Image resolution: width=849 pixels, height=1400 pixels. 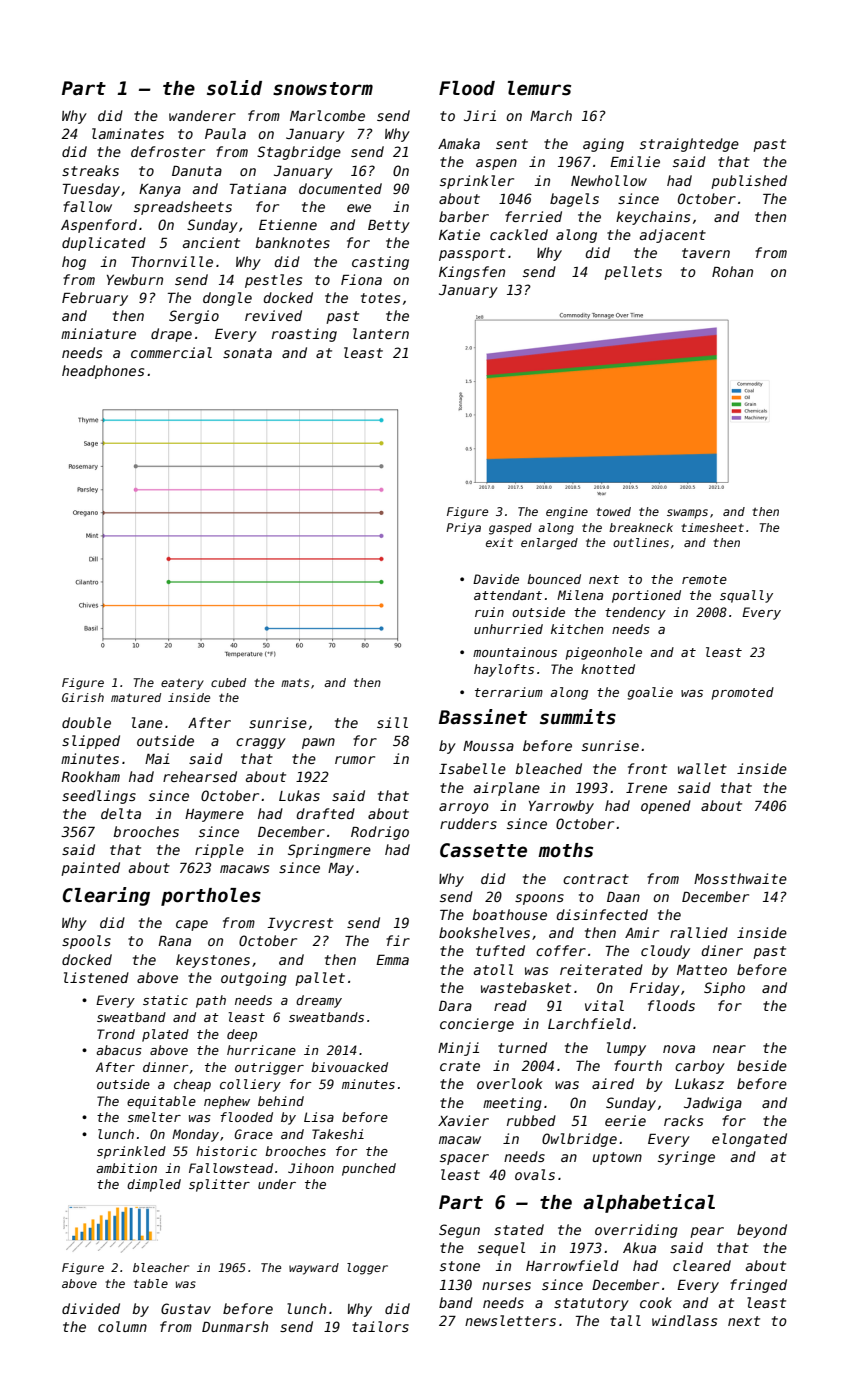 What do you see at coordinates (304, 335) in the screenshot?
I see `roasting` at bounding box center [304, 335].
